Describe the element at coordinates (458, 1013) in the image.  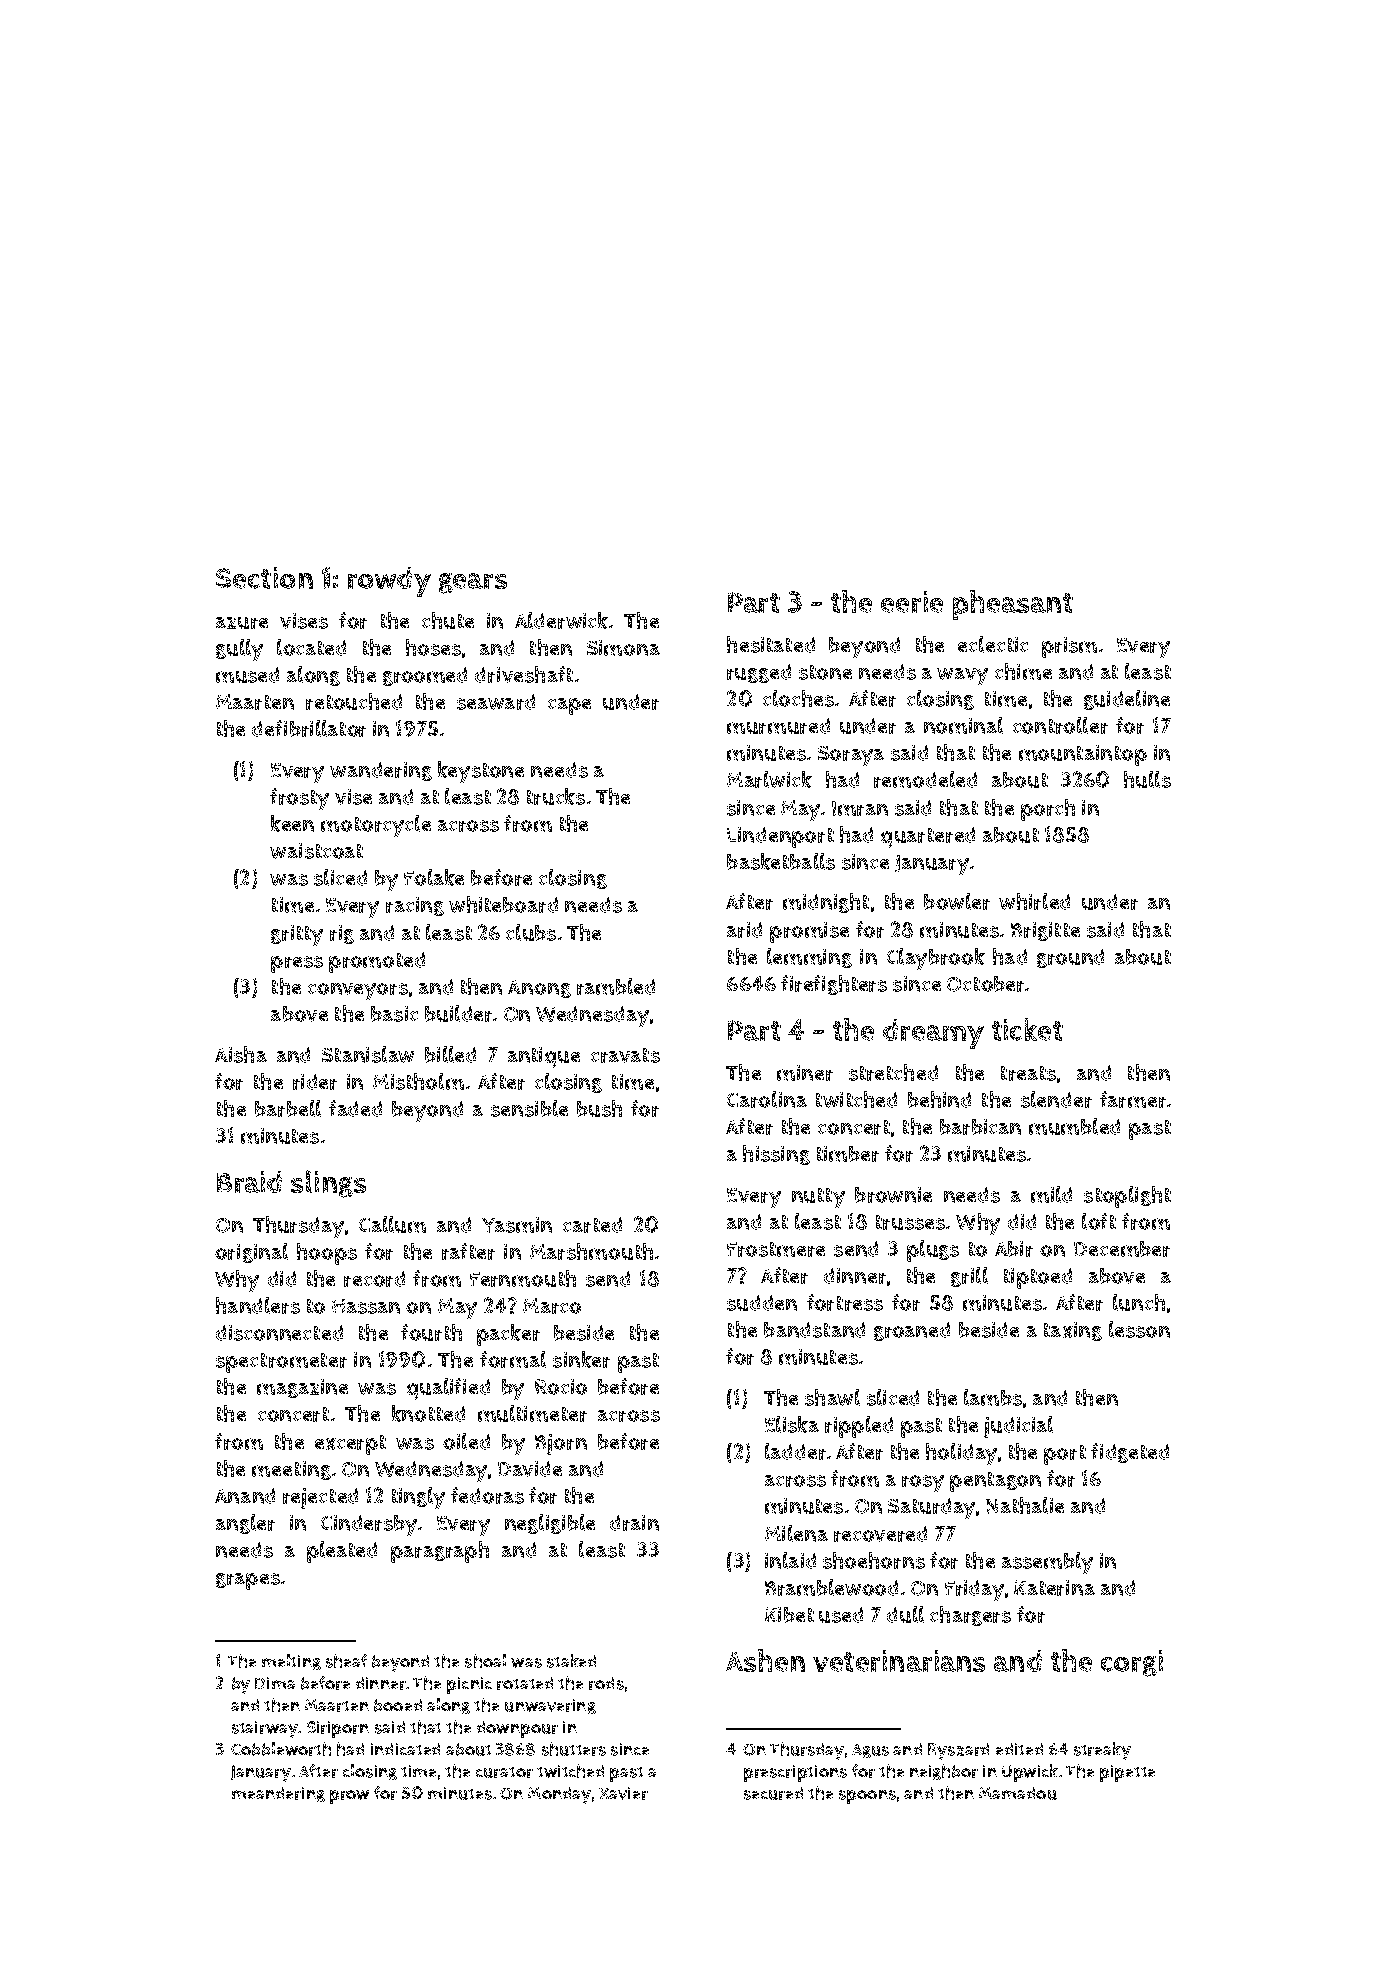
I see `builder` at that location.
